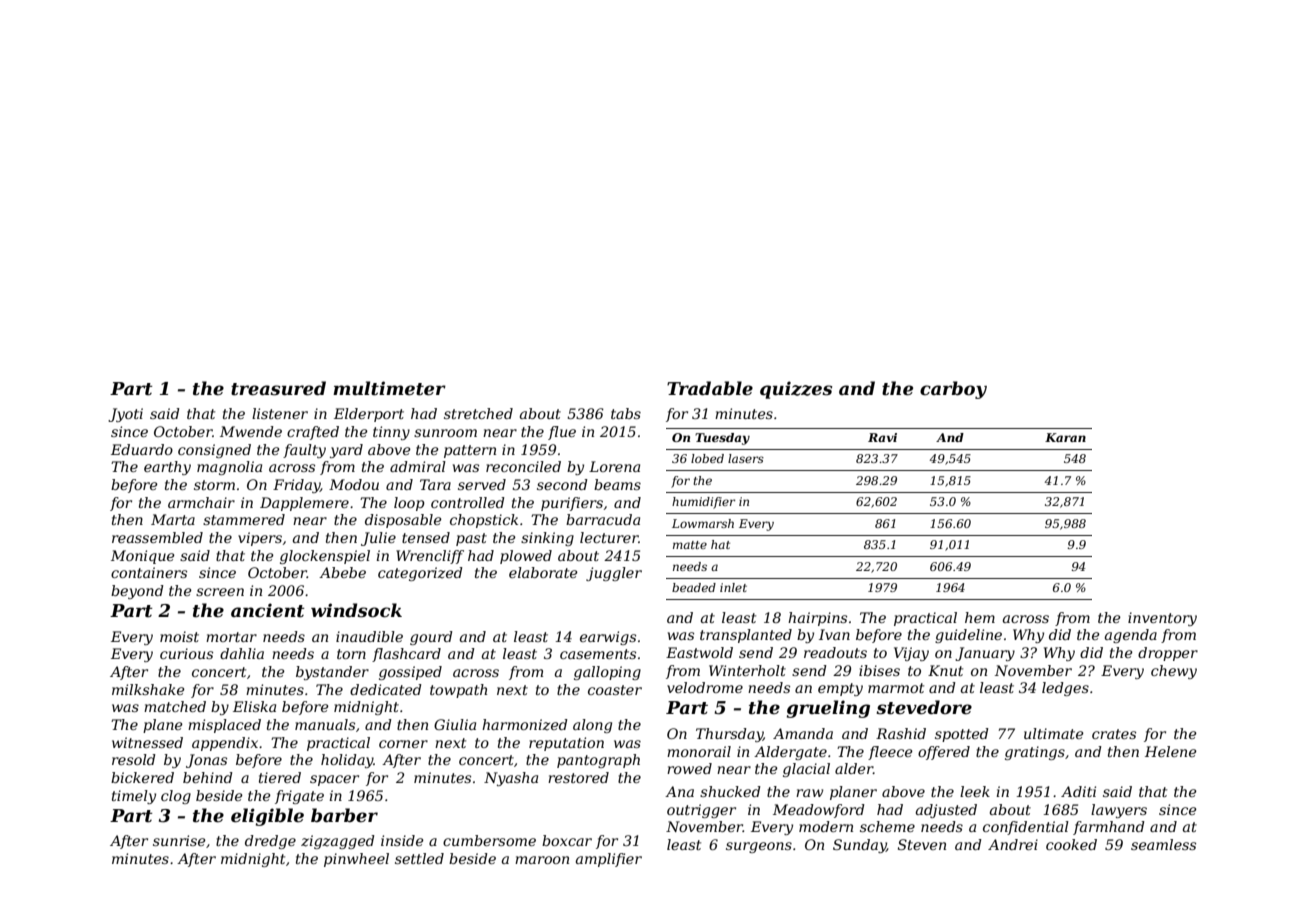  I want to click on elaborate, so click(543, 572).
